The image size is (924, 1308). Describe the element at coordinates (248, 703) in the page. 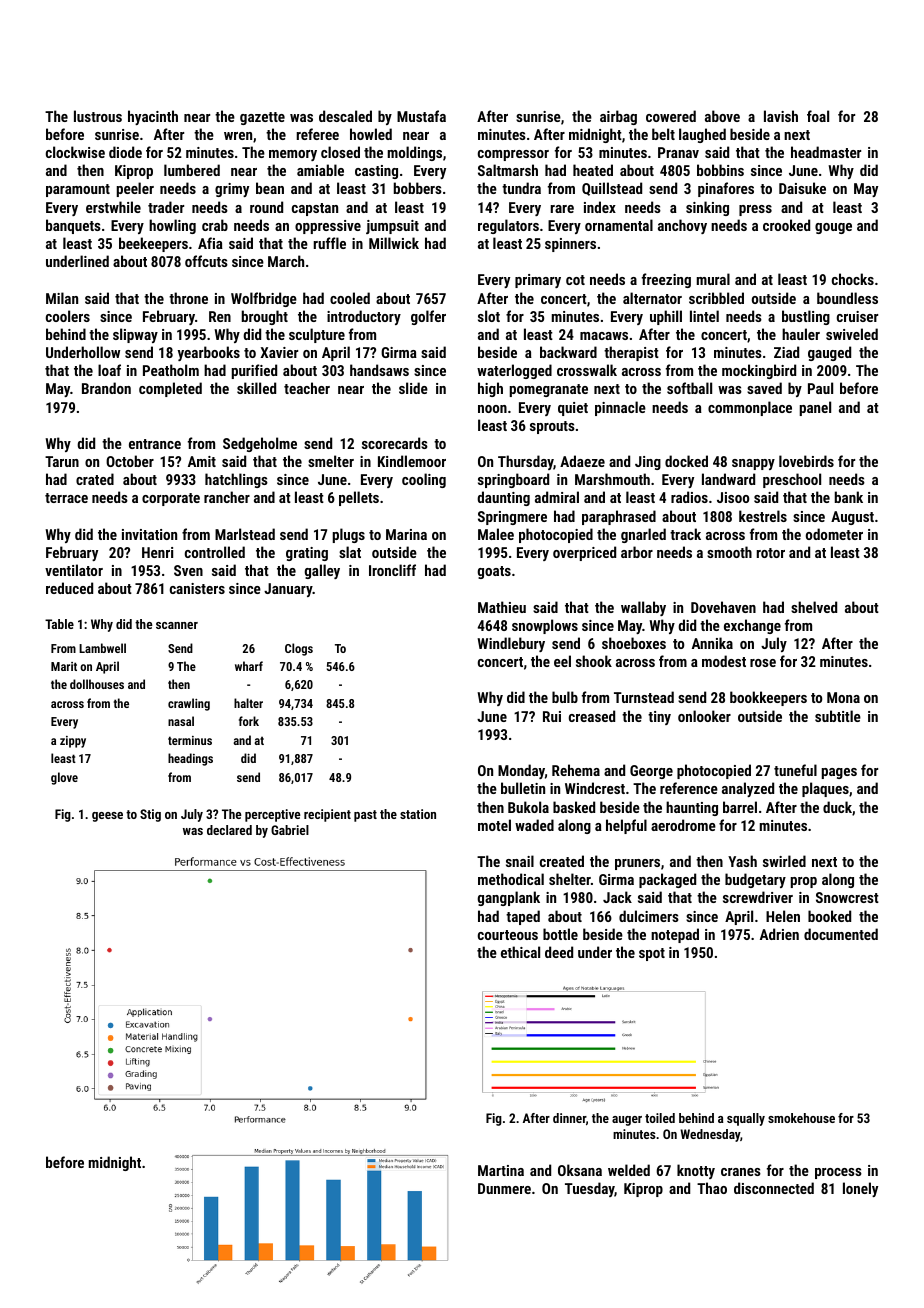

I see `halter` at that location.
